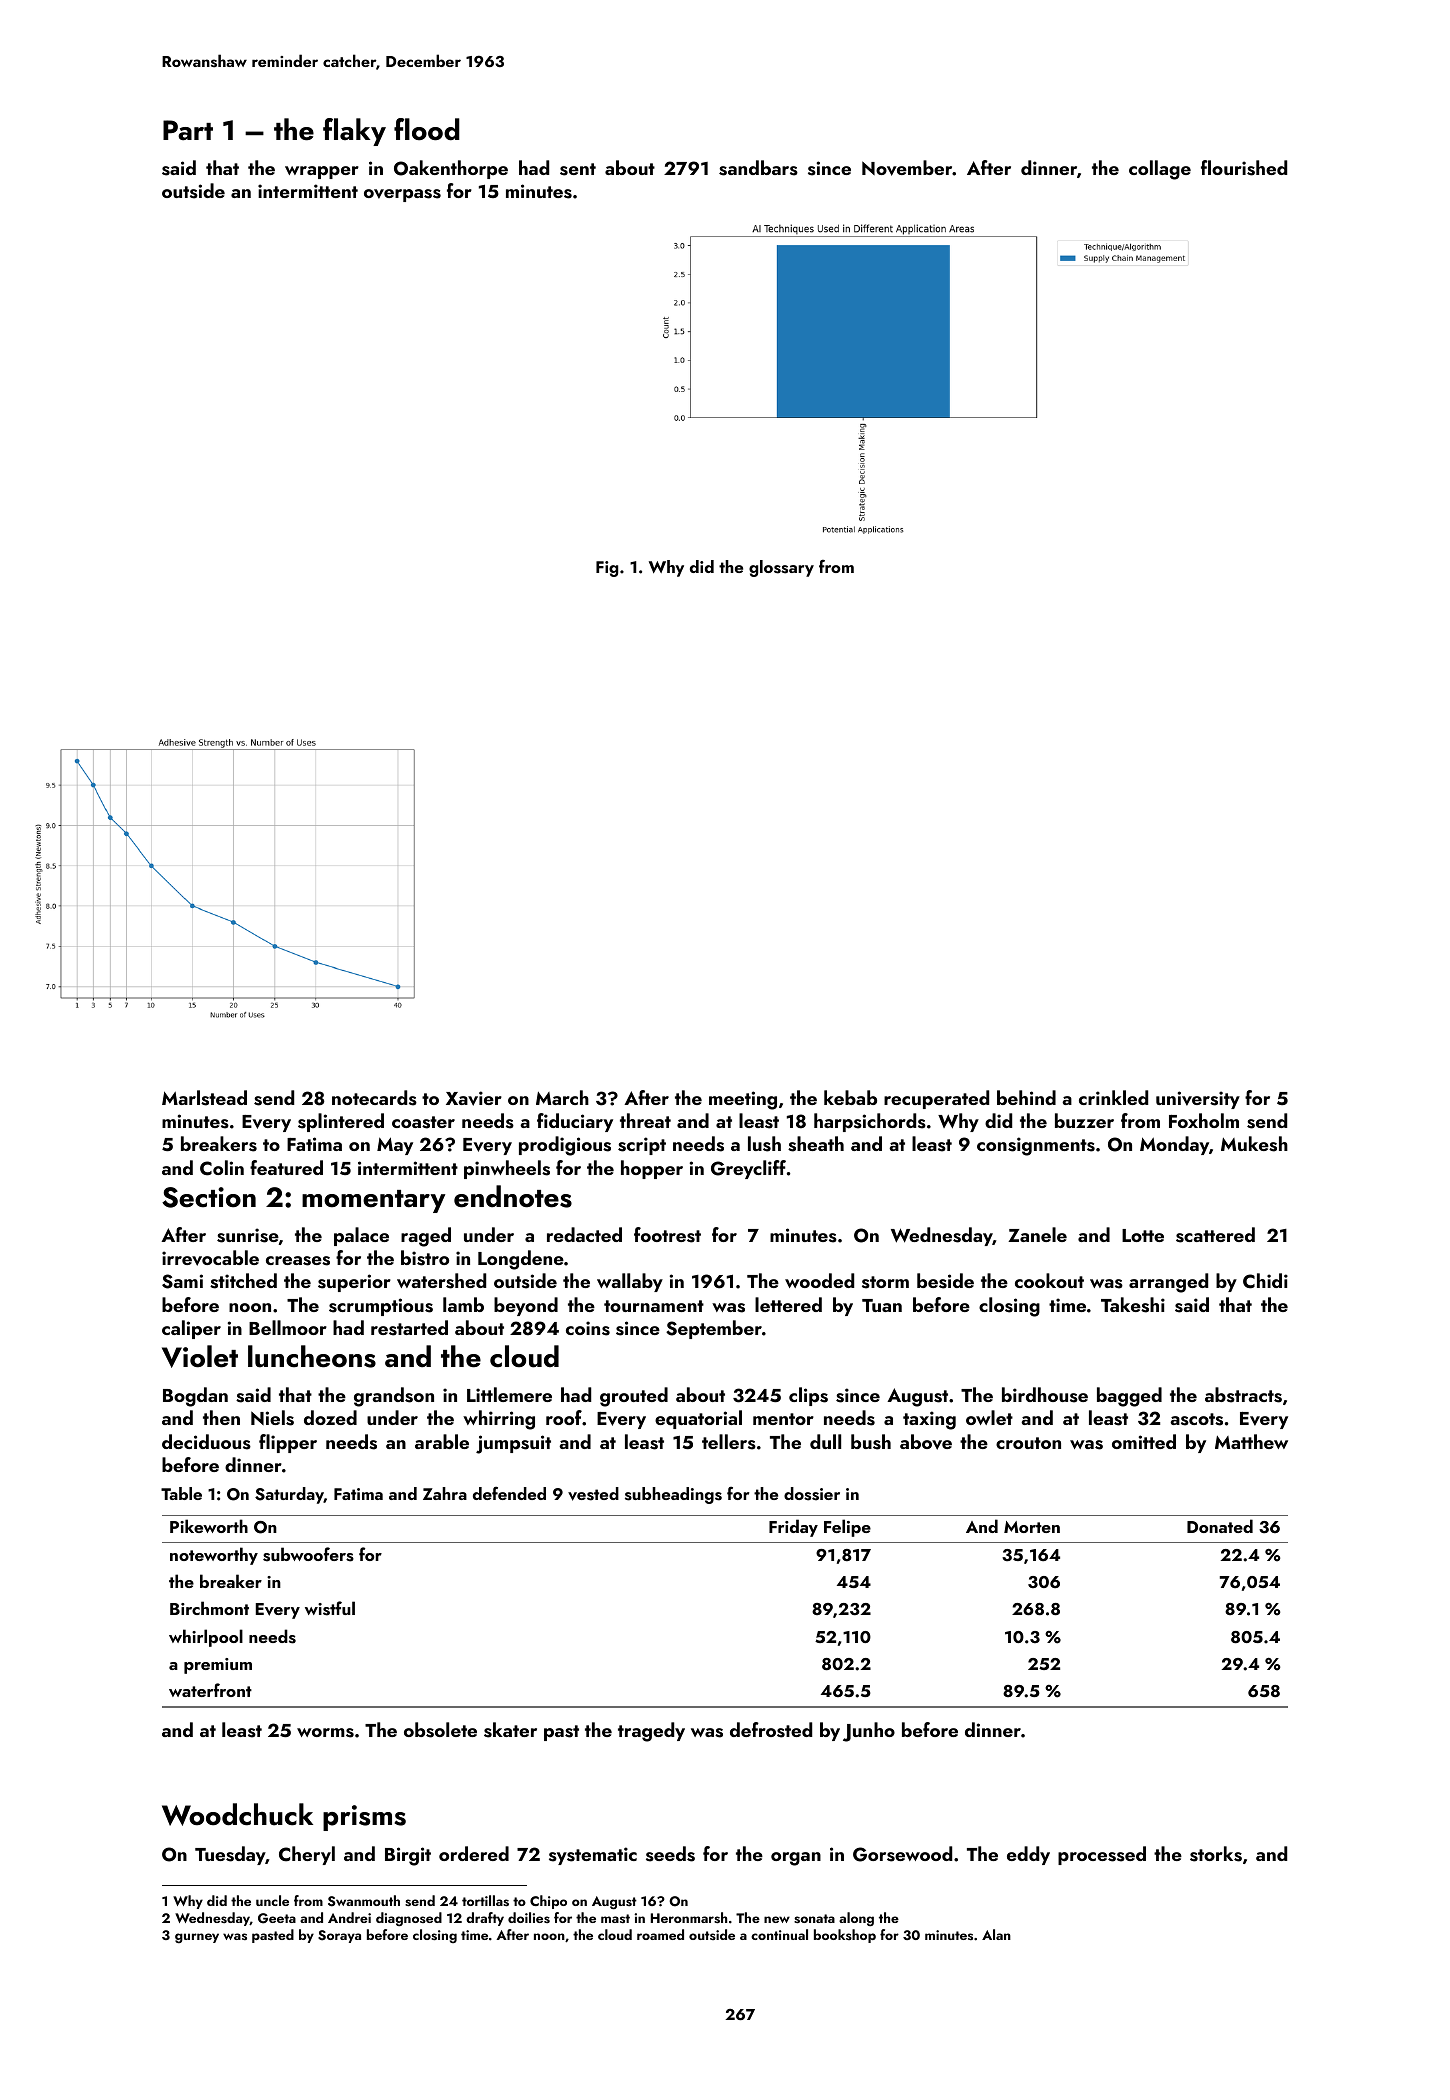  Describe the element at coordinates (1265, 1281) in the document. I see `Chidi` at that location.
